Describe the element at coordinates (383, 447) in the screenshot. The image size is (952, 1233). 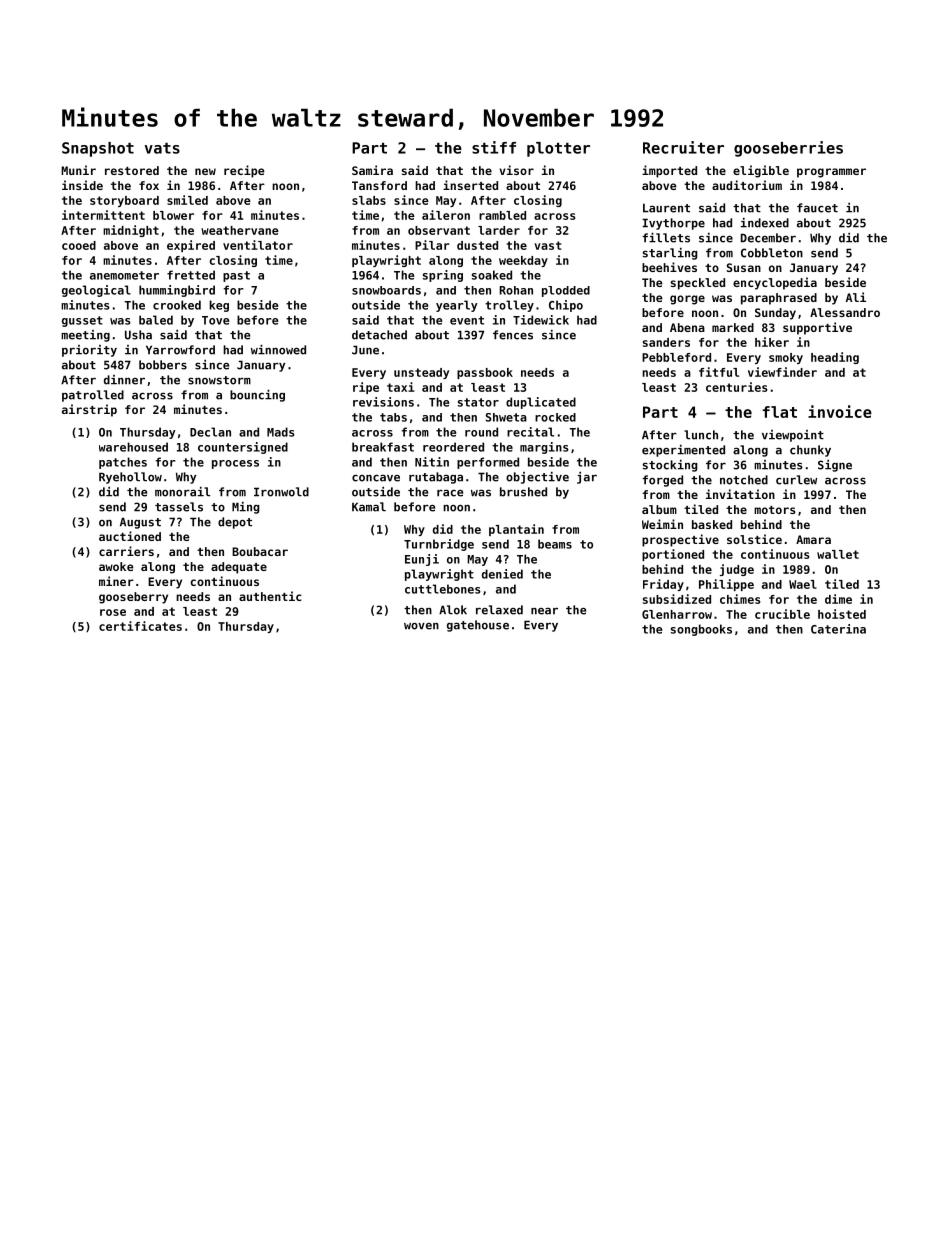
I see `breakfast` at that location.
